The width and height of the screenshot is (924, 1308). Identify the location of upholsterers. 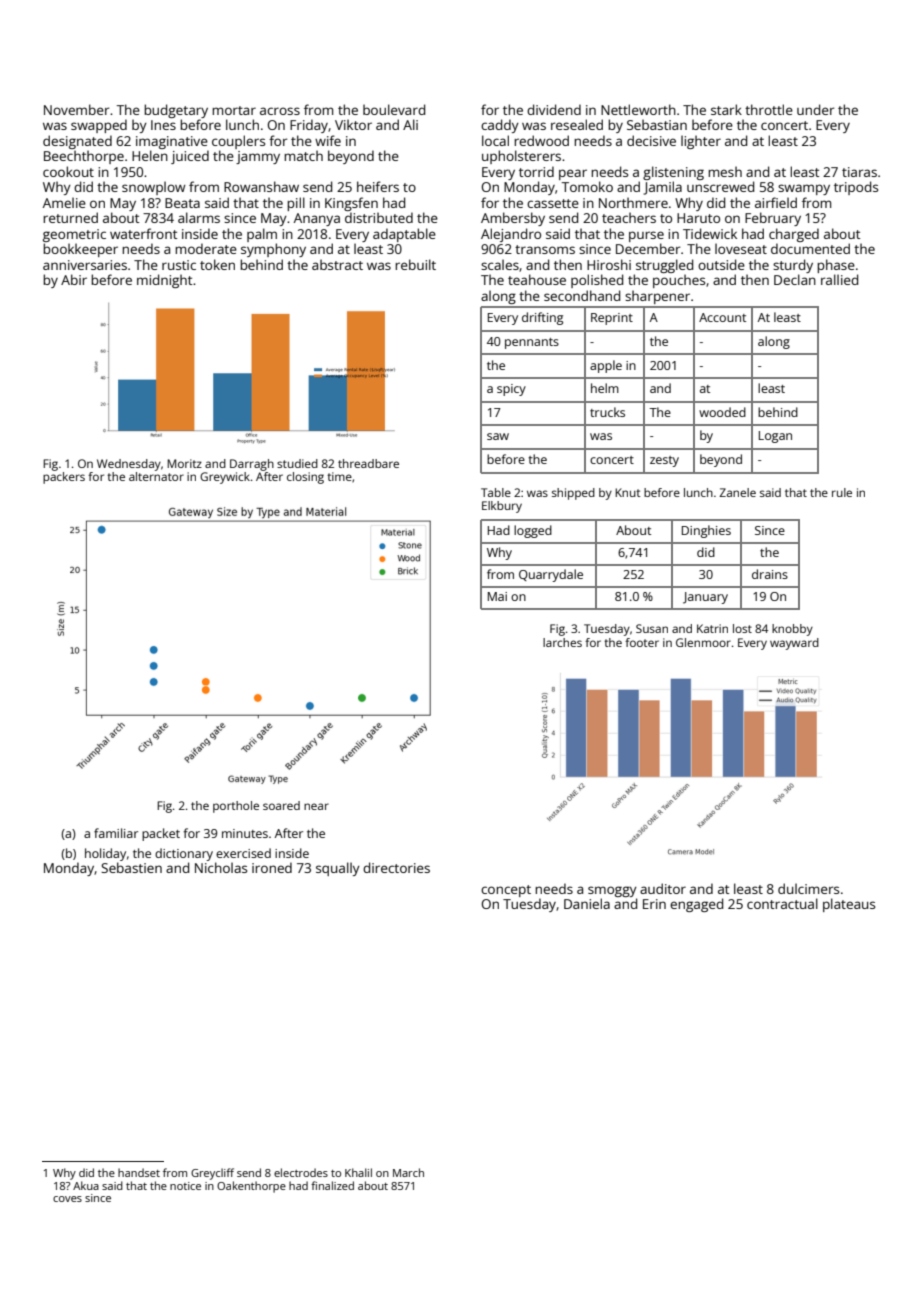
(521, 157).
